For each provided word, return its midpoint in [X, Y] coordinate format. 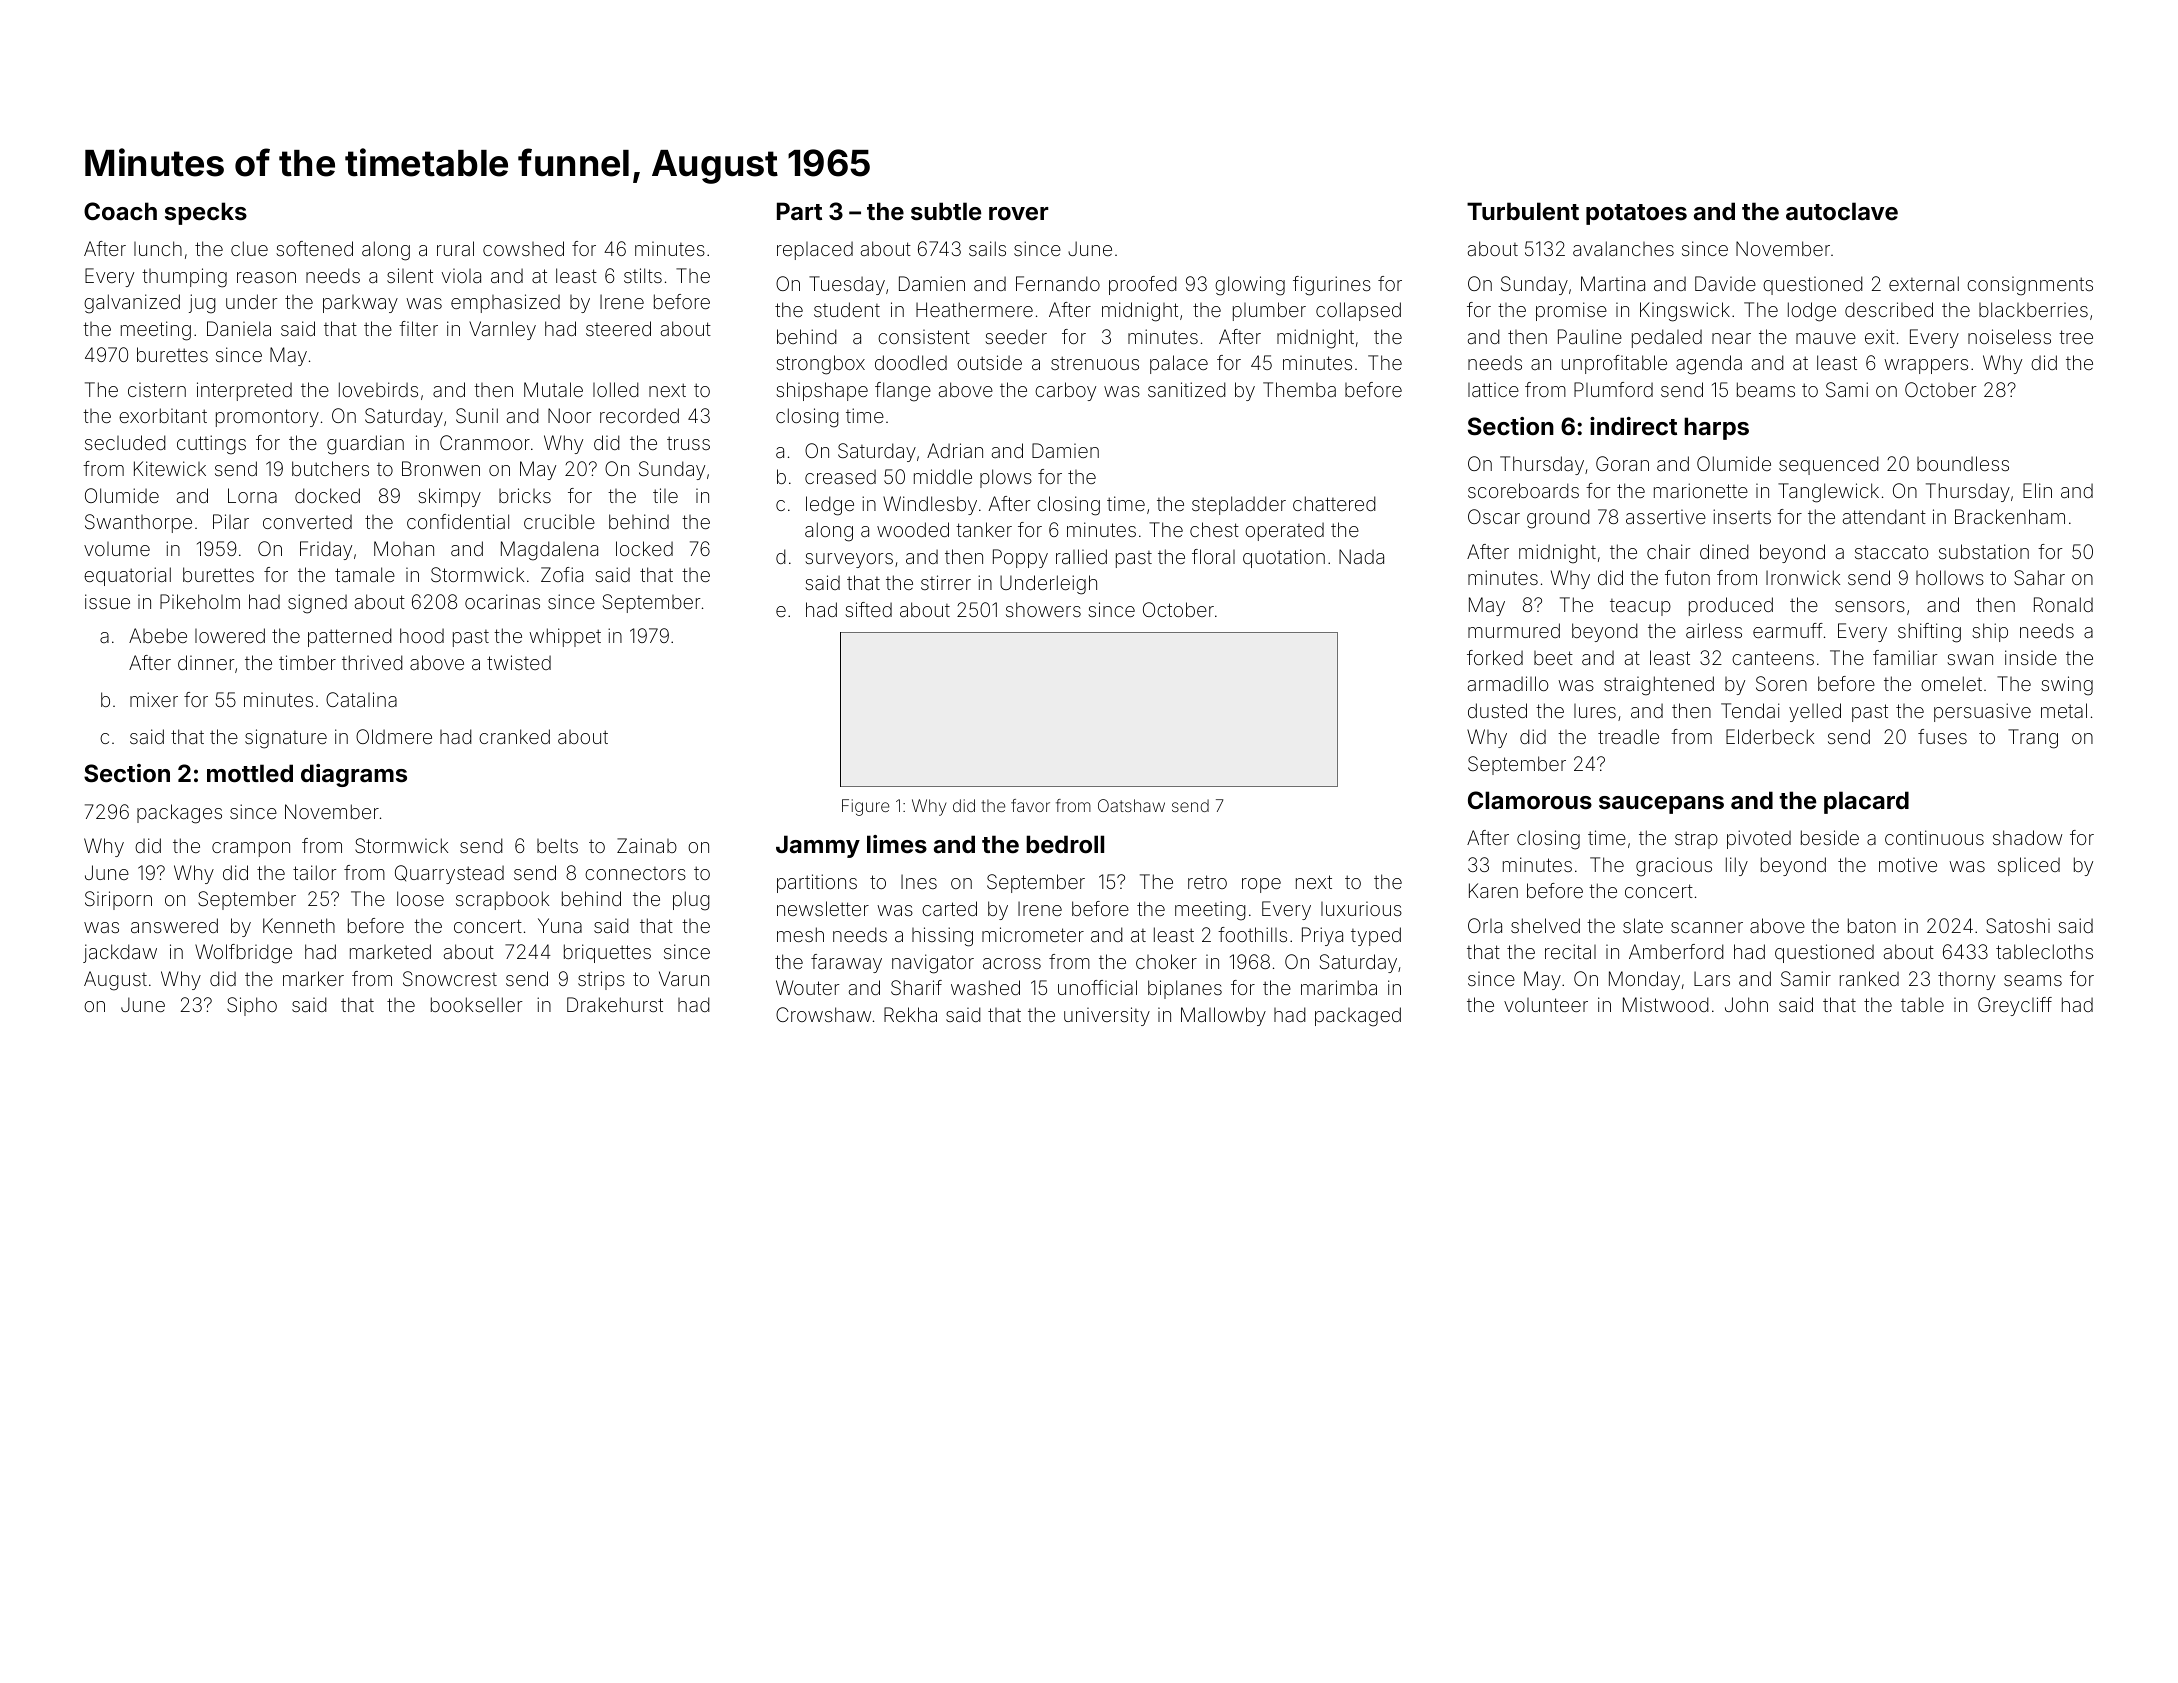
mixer [154, 699]
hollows [1950, 577]
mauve [1826, 338]
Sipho [252, 1006]
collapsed [1358, 311]
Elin [2037, 490]
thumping [184, 278]
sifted [868, 609]
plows [1006, 478]
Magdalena [549, 551]
